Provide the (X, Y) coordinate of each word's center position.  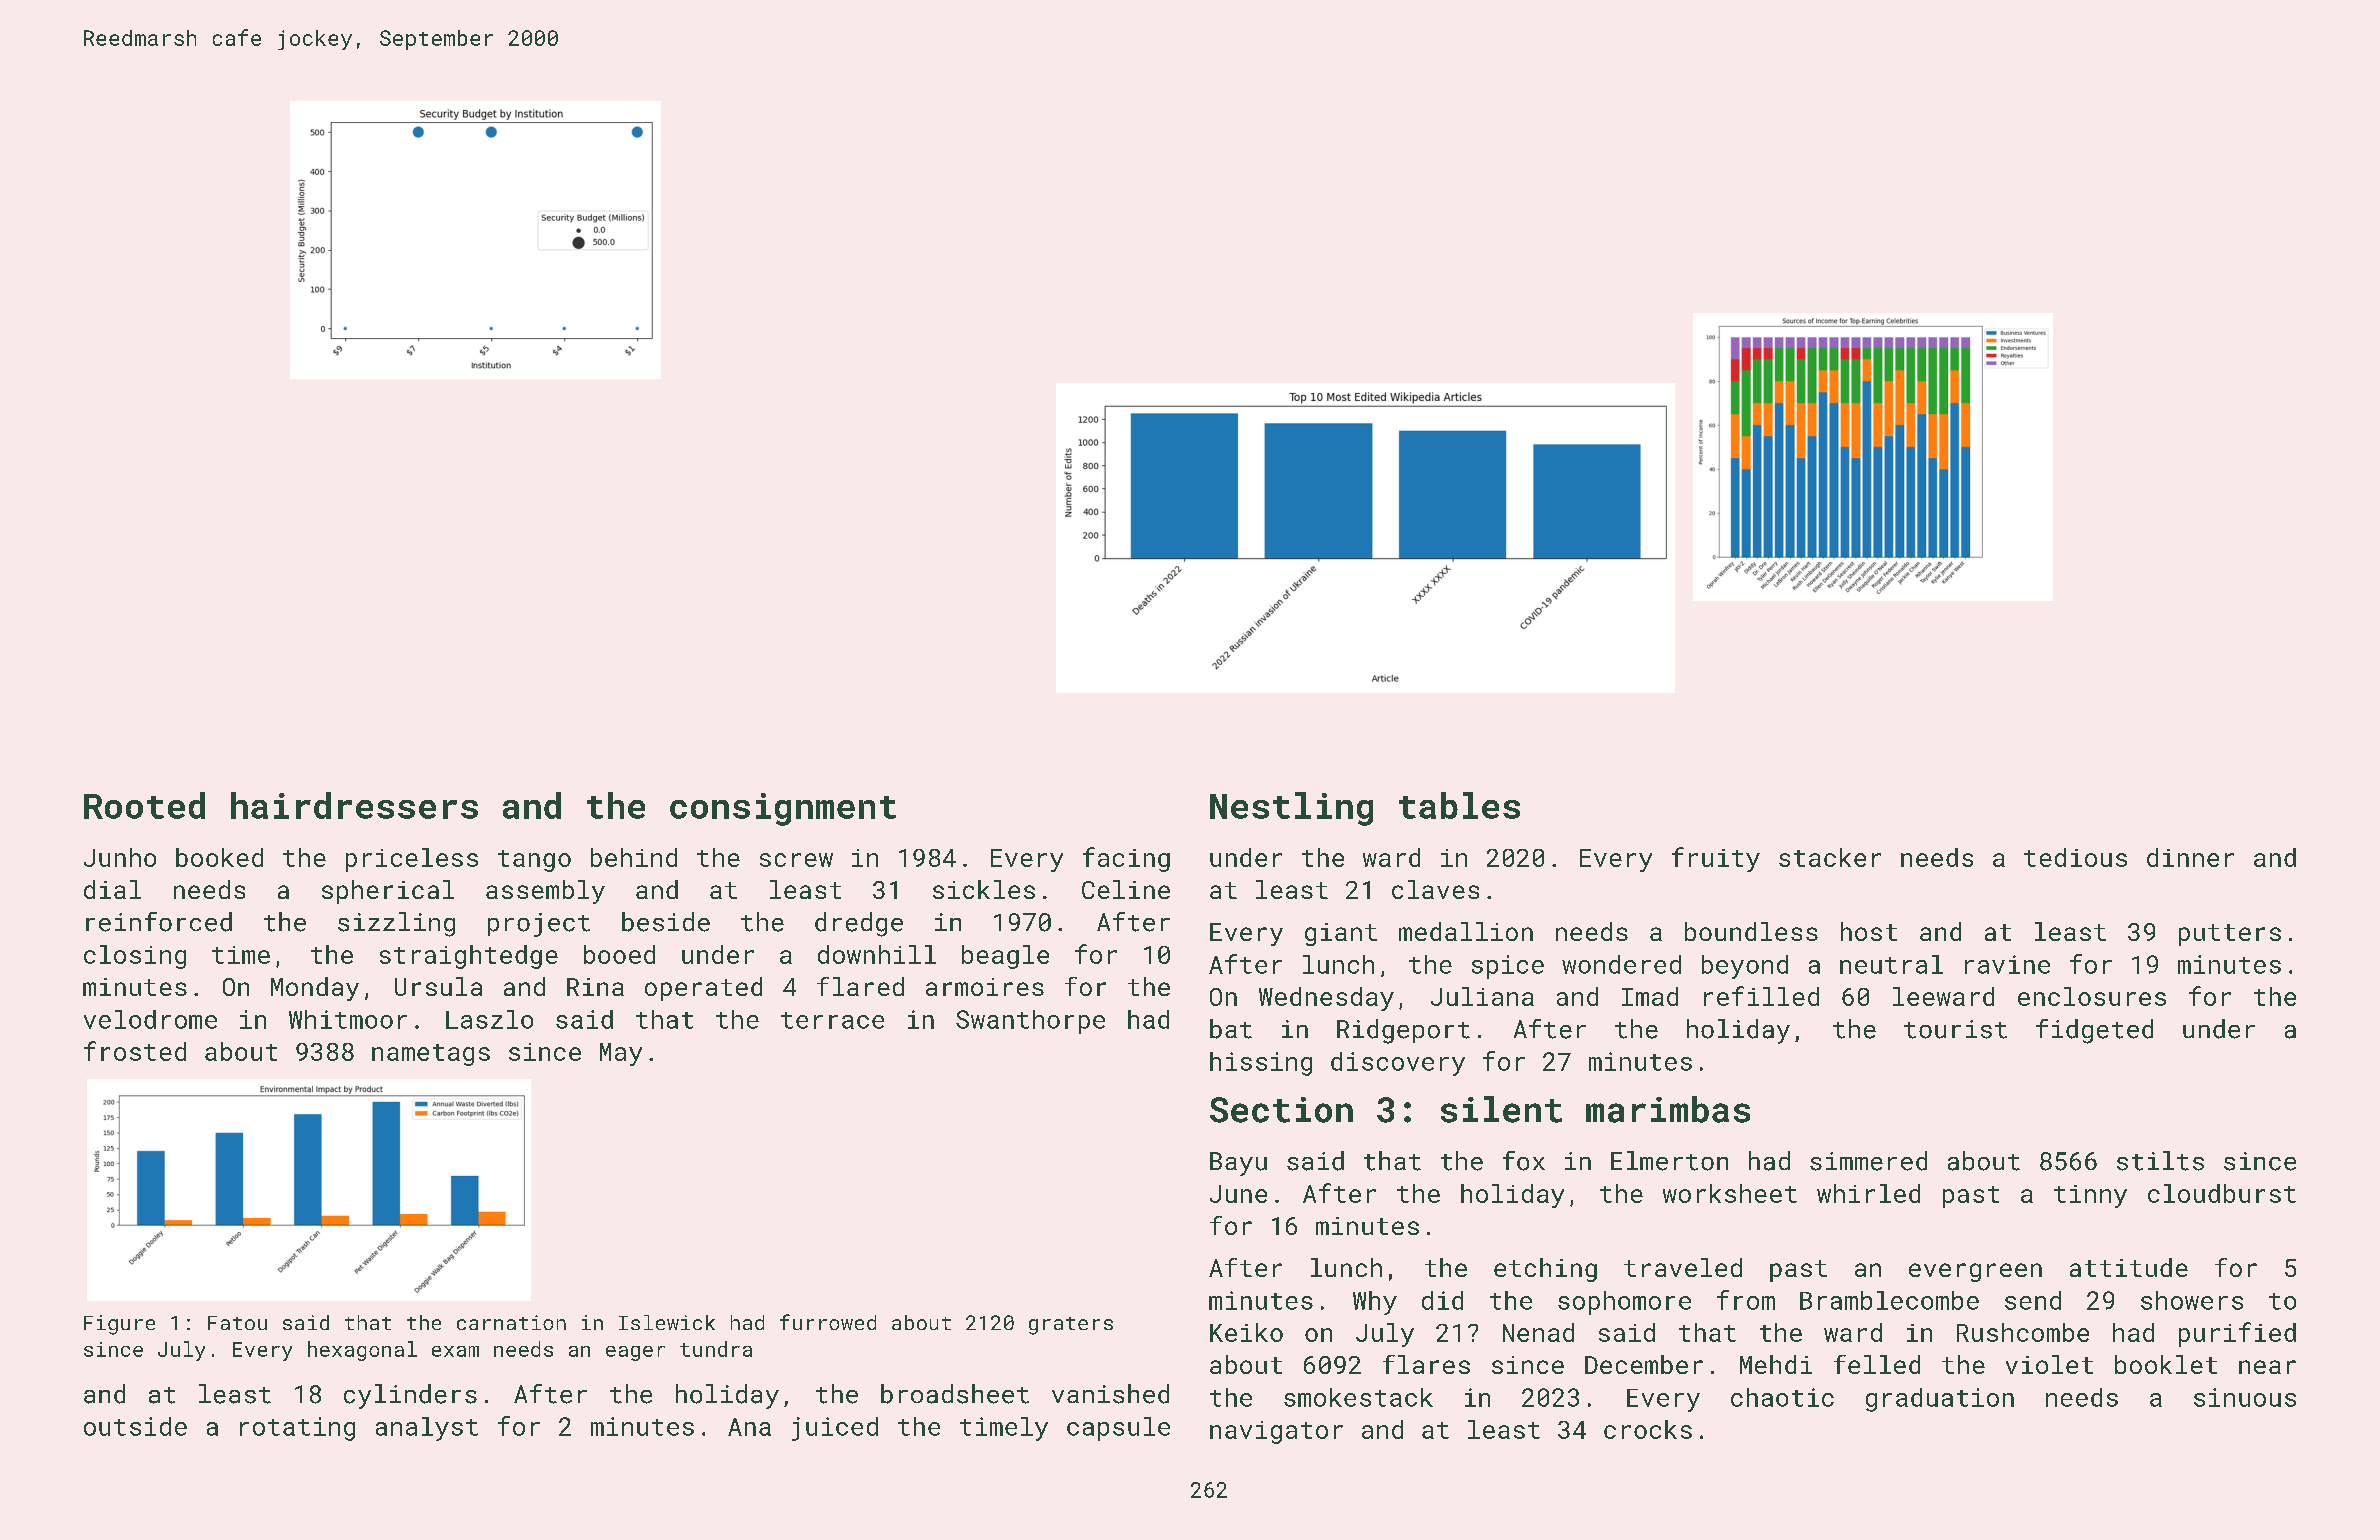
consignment (783, 809)
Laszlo (489, 1019)
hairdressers (354, 805)
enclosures (2092, 996)
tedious (2075, 857)
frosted (135, 1051)
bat (1231, 1029)
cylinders (410, 1396)
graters (1071, 1326)
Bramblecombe (1889, 1300)
